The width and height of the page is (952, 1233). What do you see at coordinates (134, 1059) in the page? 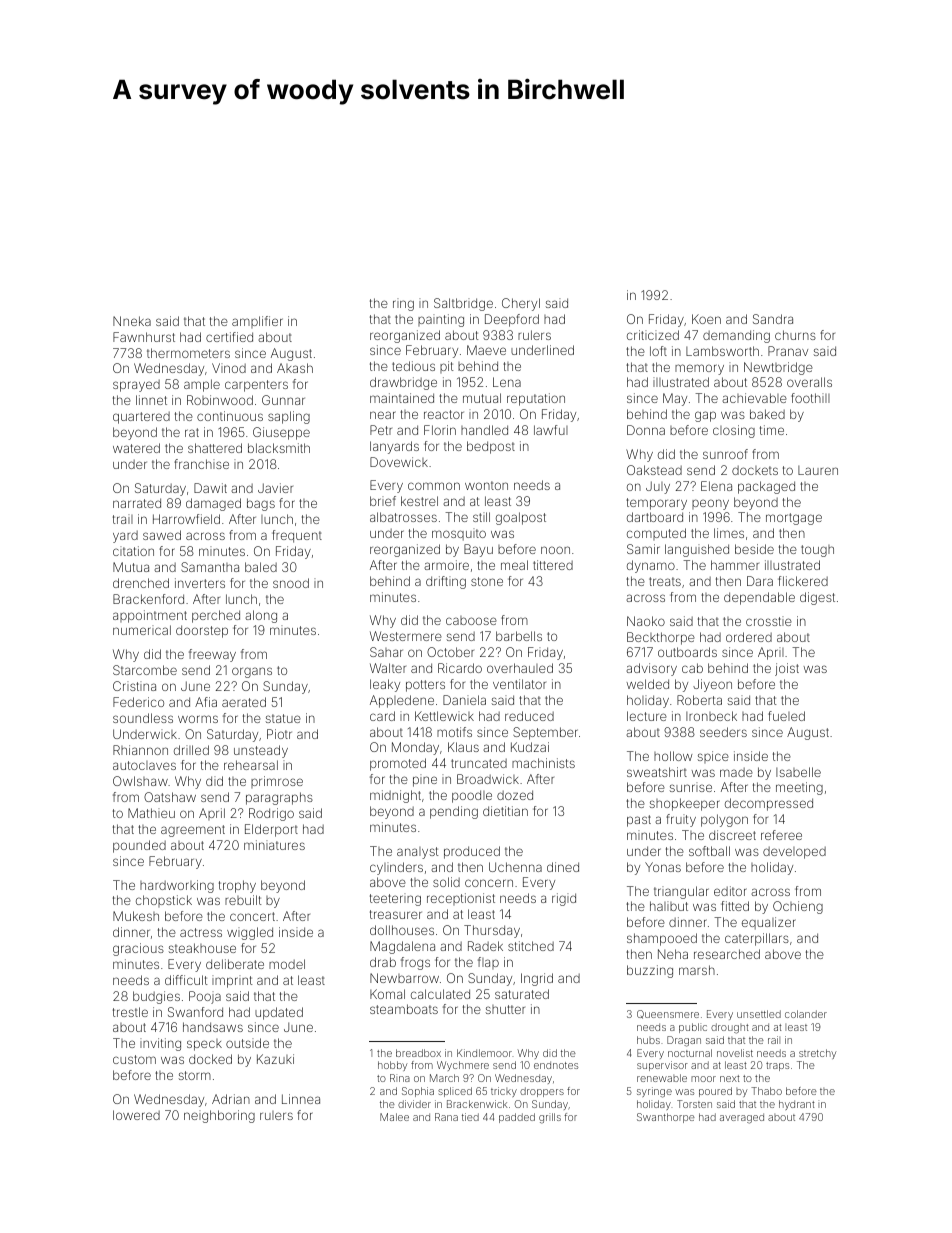
I see `custom` at bounding box center [134, 1059].
